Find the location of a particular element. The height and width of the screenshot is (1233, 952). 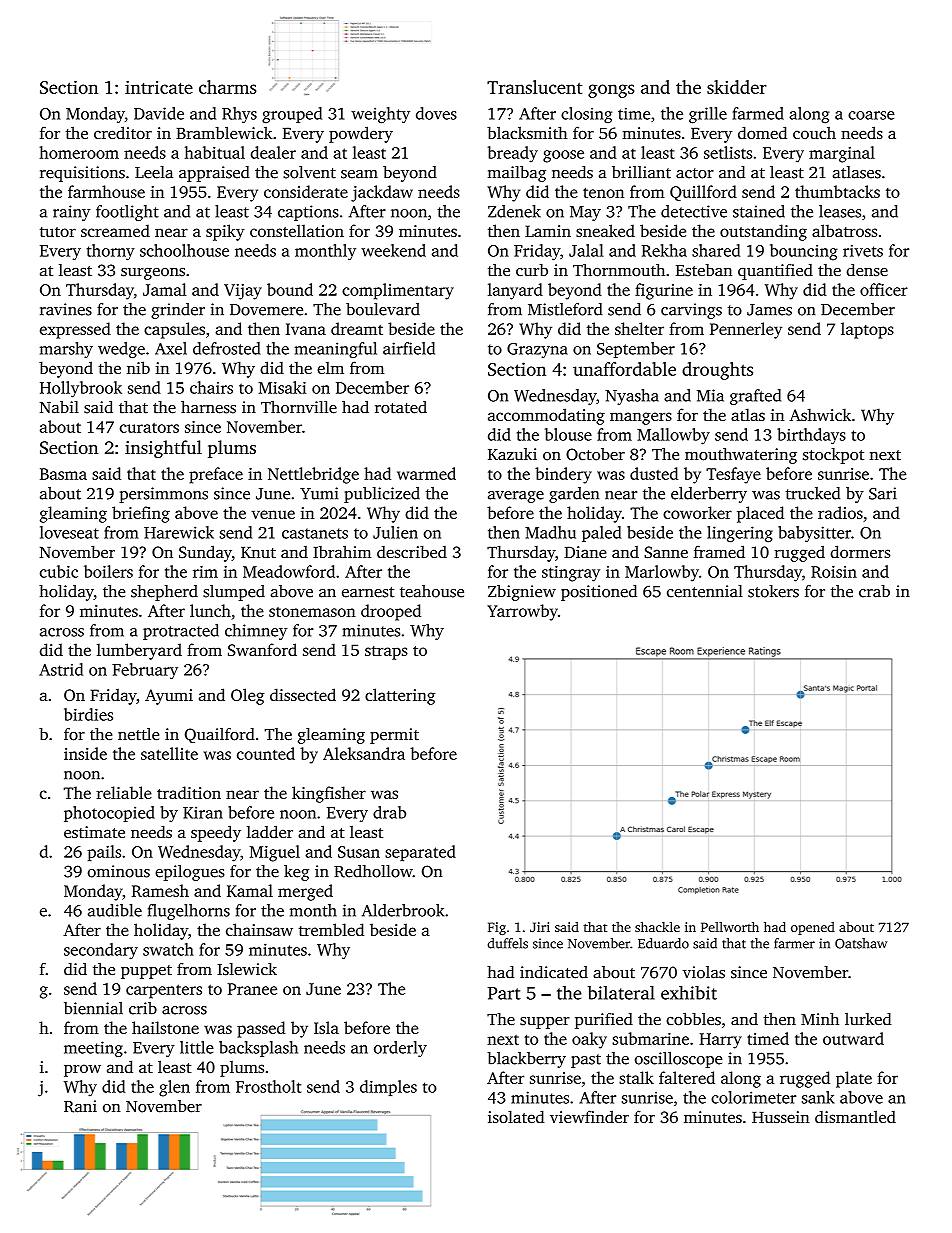

Ibrahim is located at coordinates (342, 551).
